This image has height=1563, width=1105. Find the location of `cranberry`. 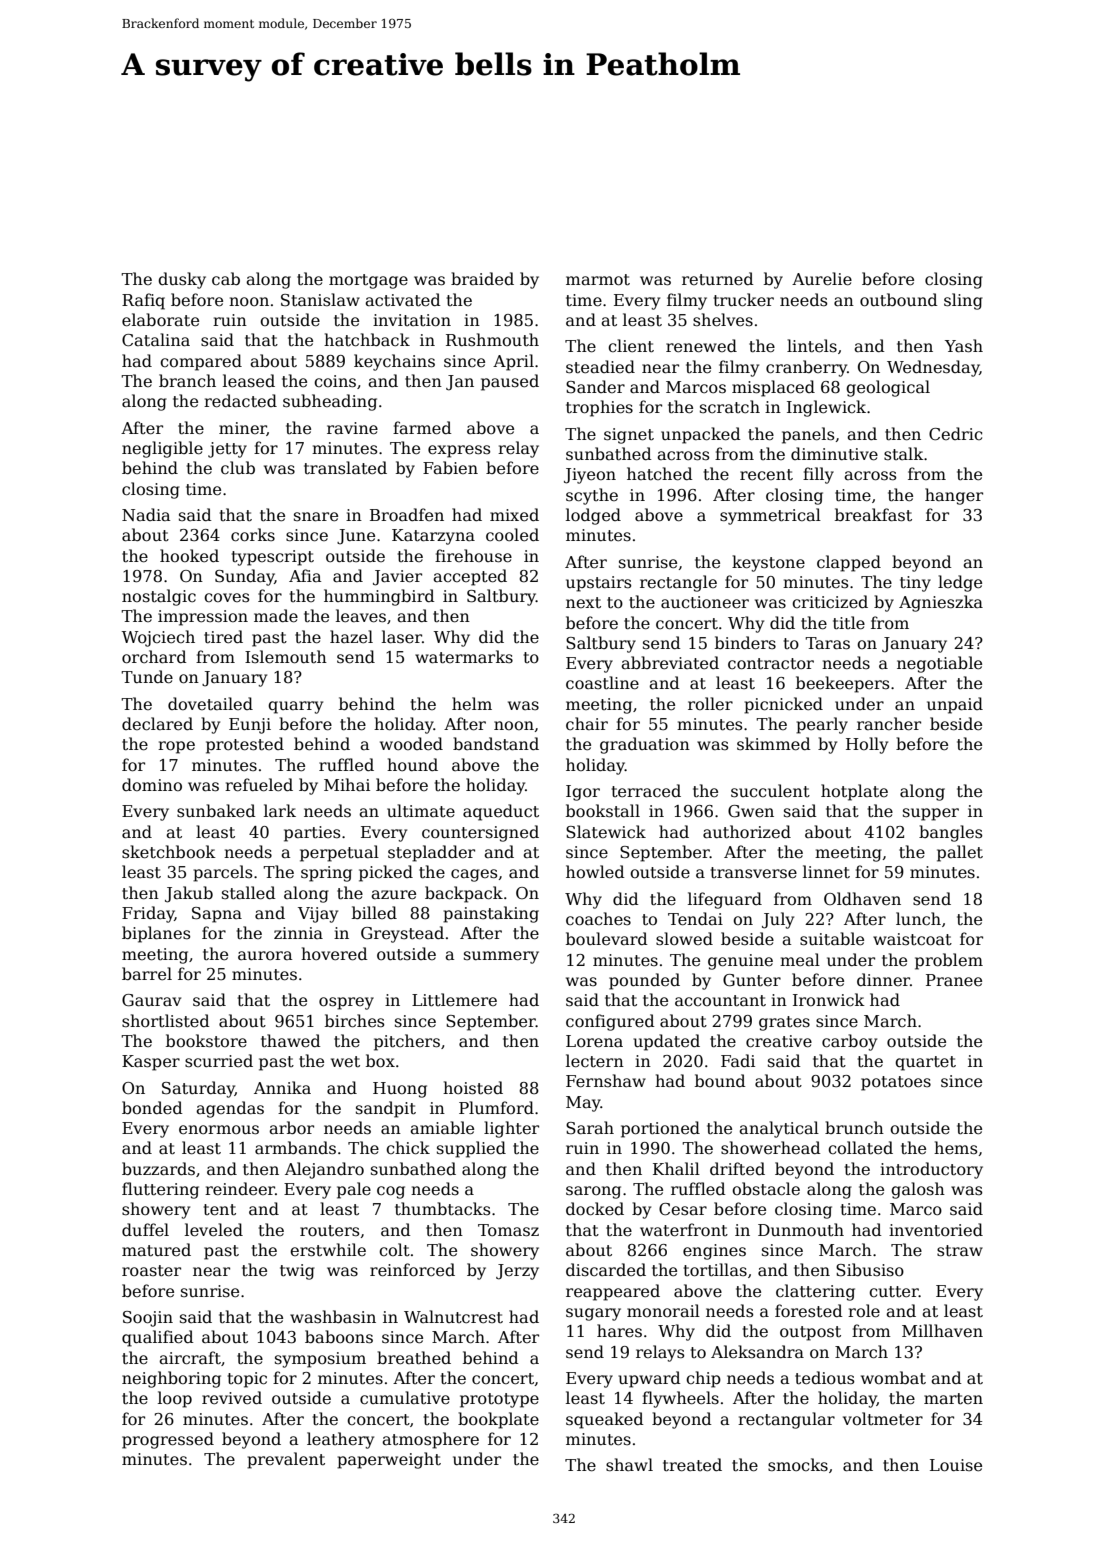

cranberry is located at coordinates (806, 368).
